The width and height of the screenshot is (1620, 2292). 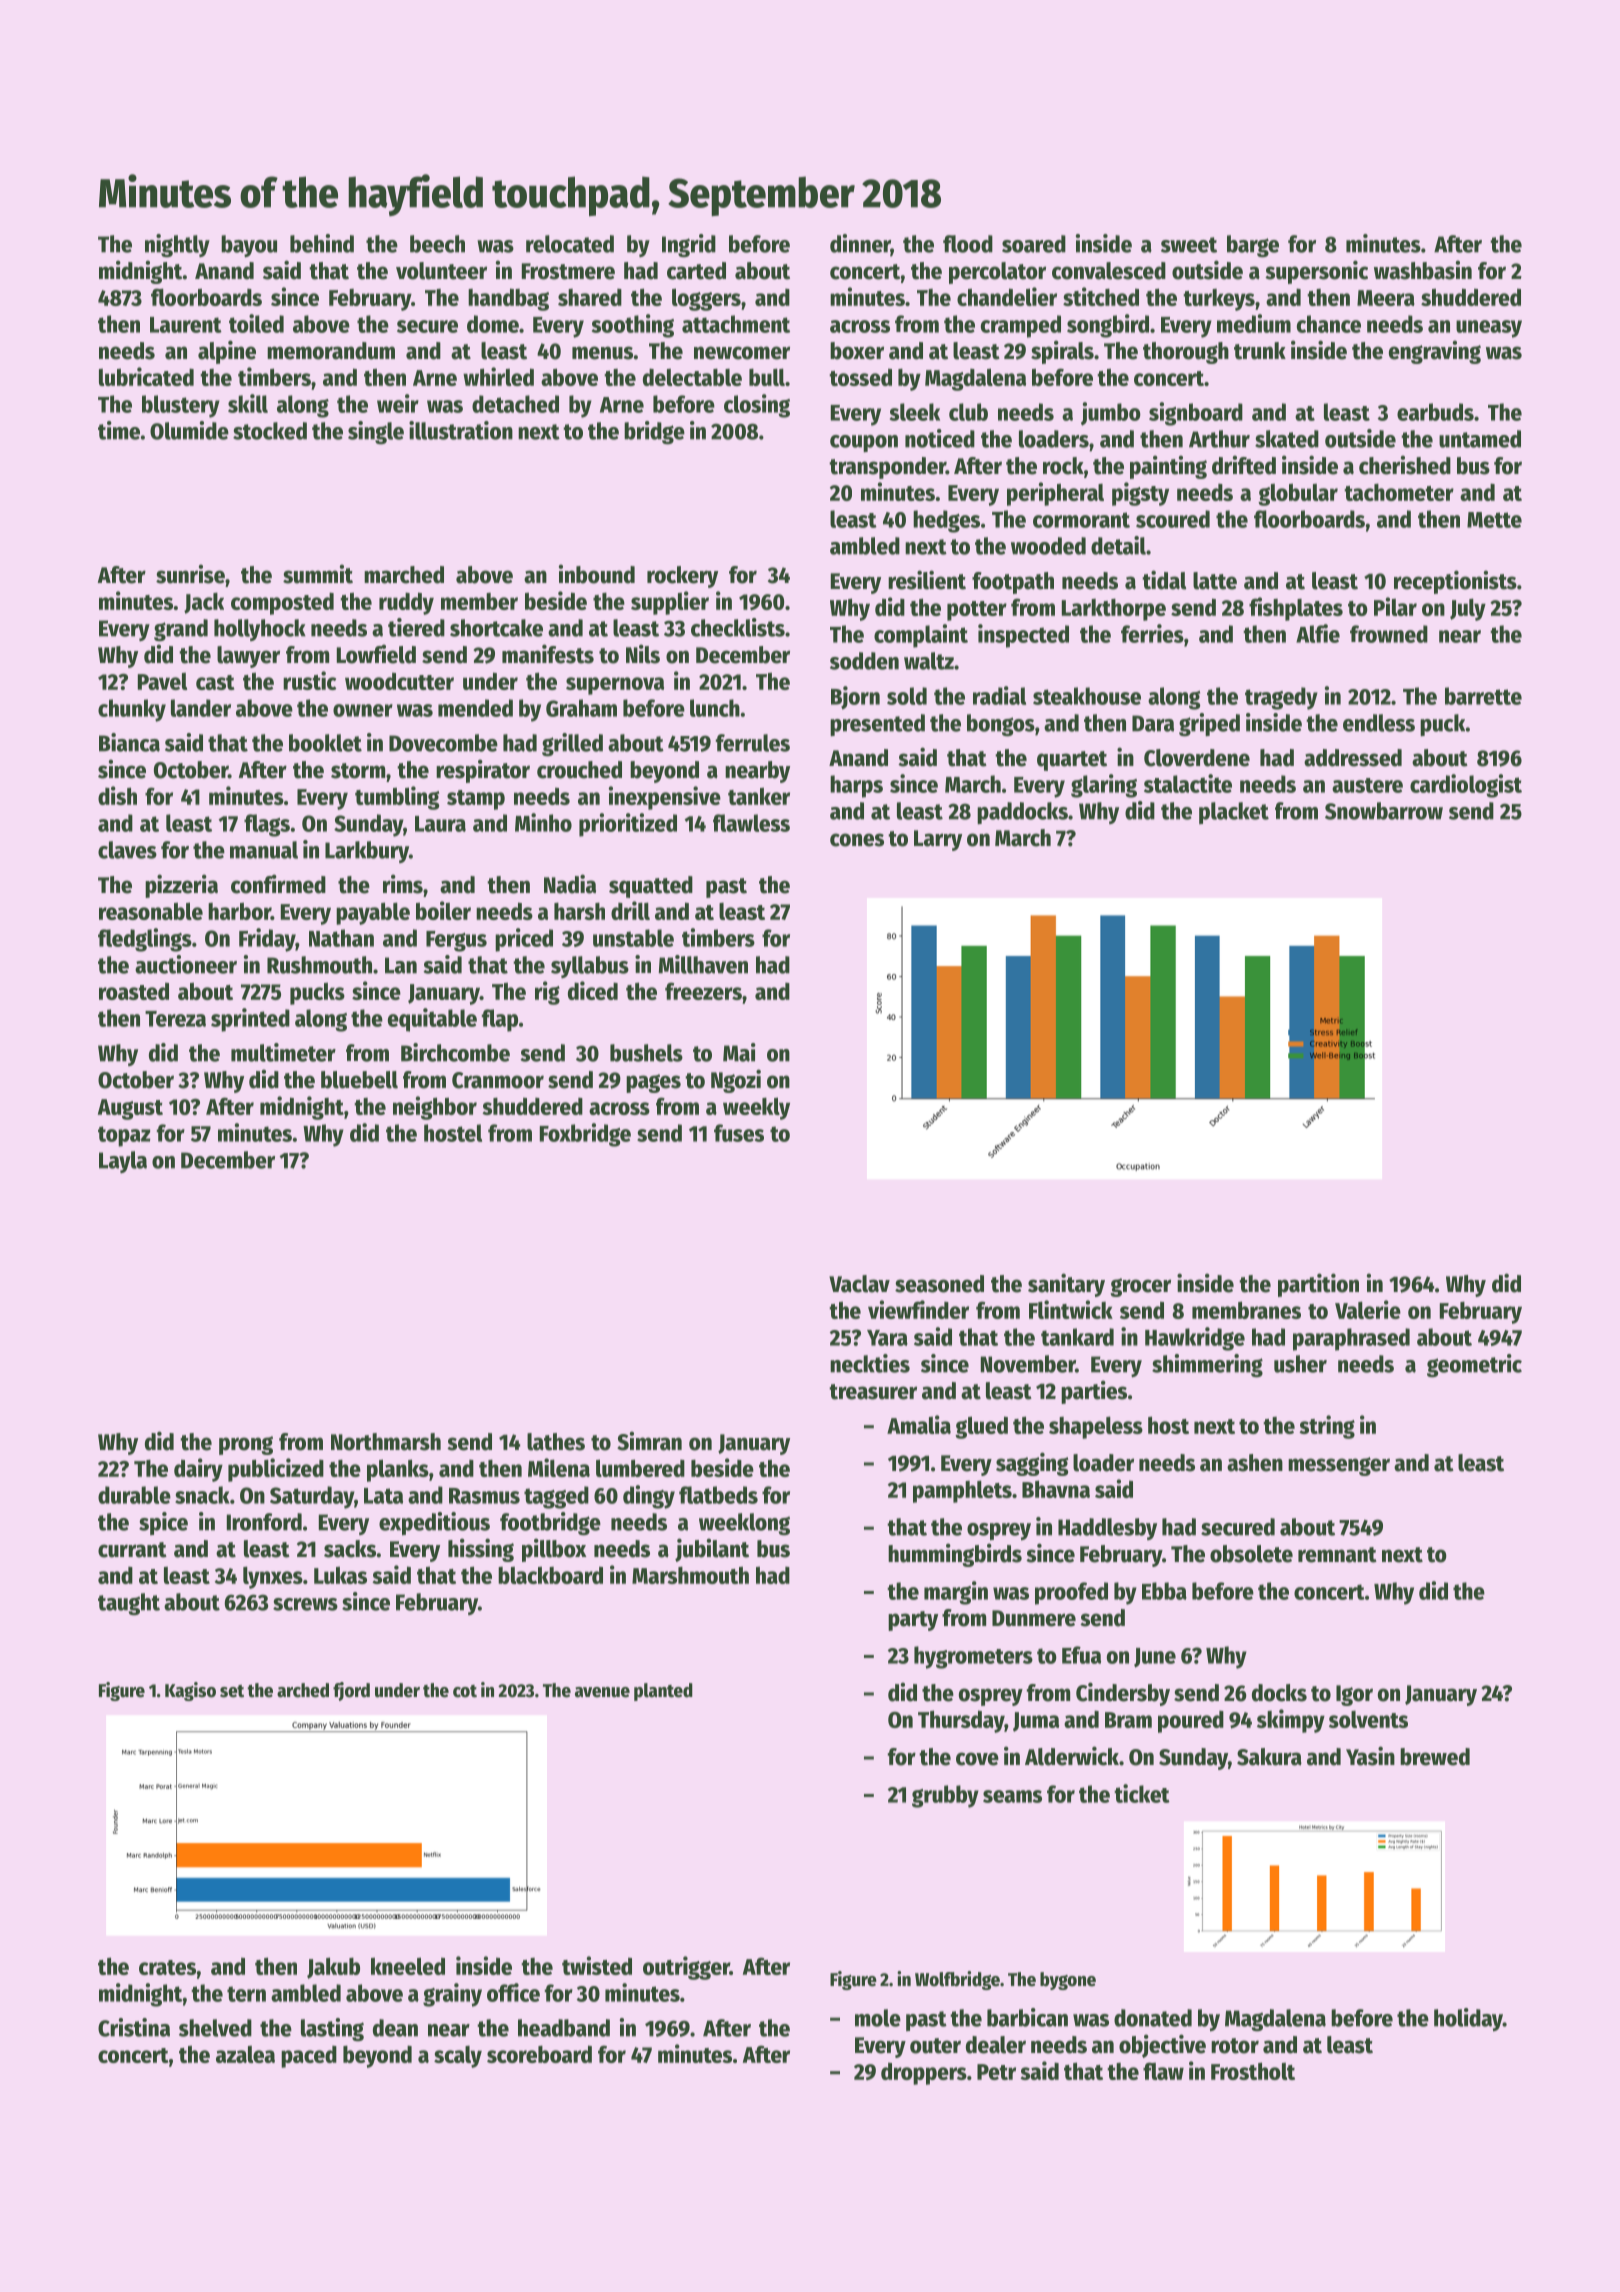 What do you see at coordinates (649, 1441) in the screenshot?
I see `Simran` at bounding box center [649, 1441].
